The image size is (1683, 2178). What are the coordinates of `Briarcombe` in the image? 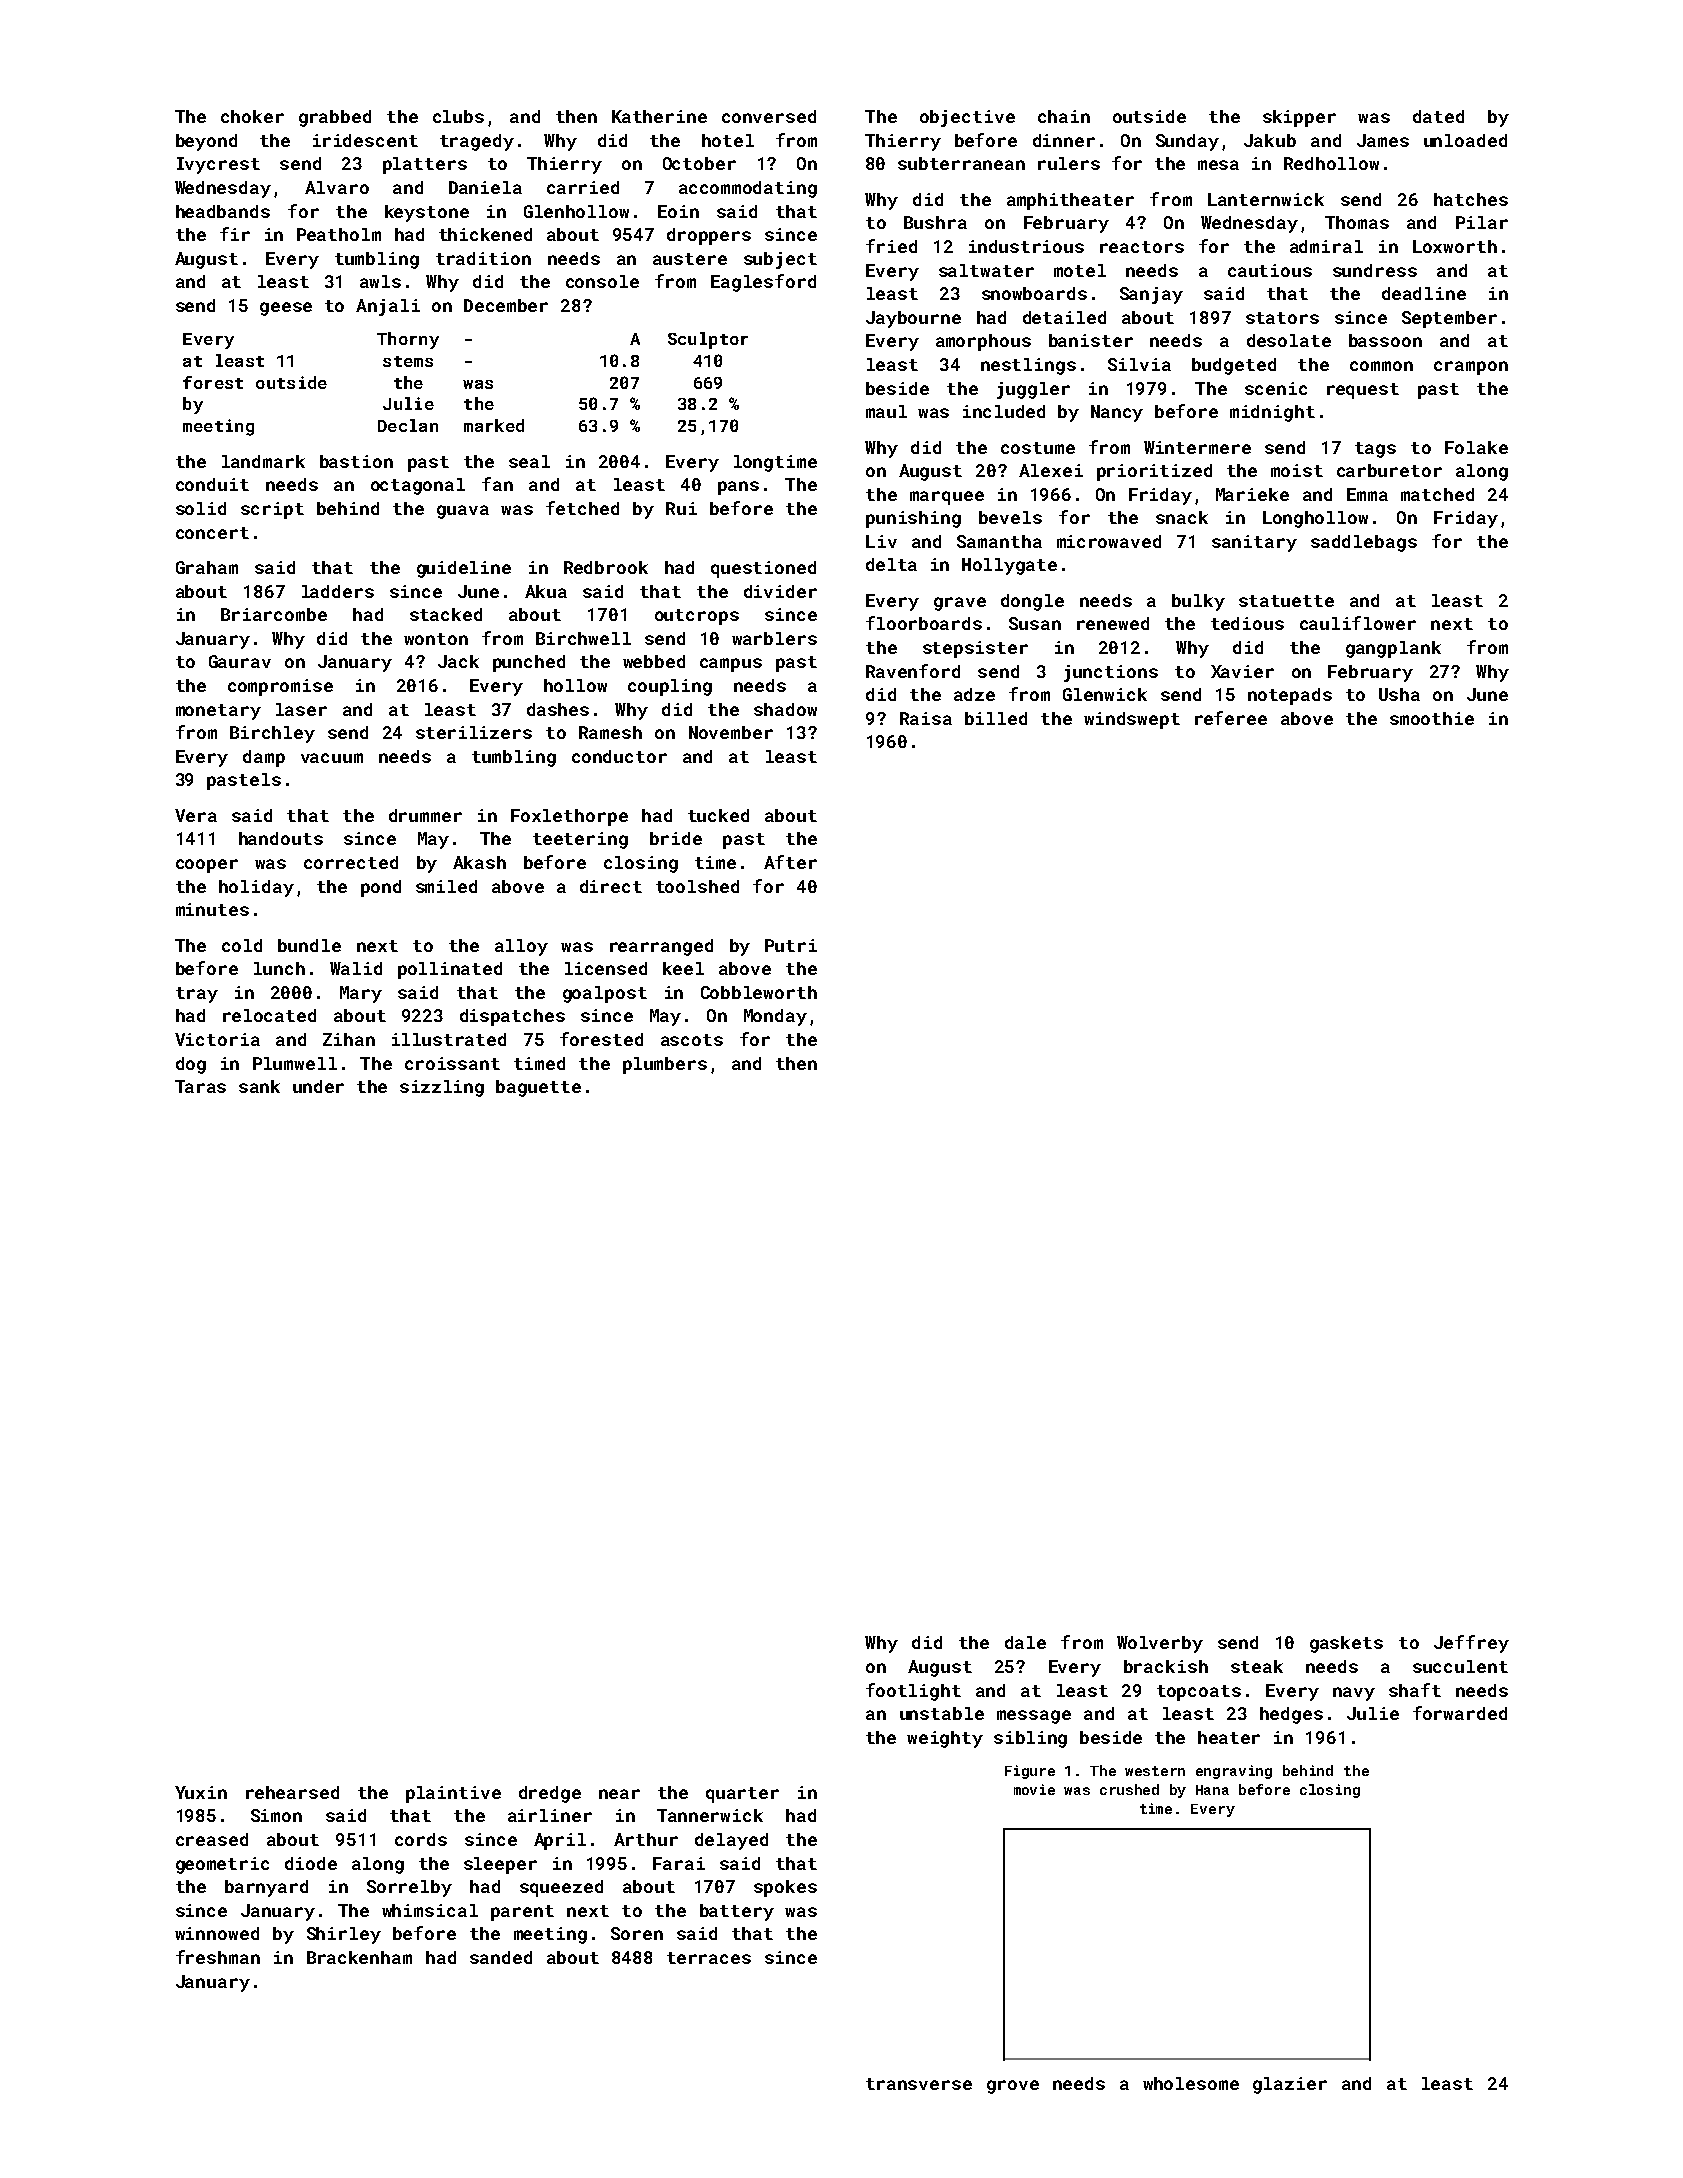 It's located at (274, 614).
